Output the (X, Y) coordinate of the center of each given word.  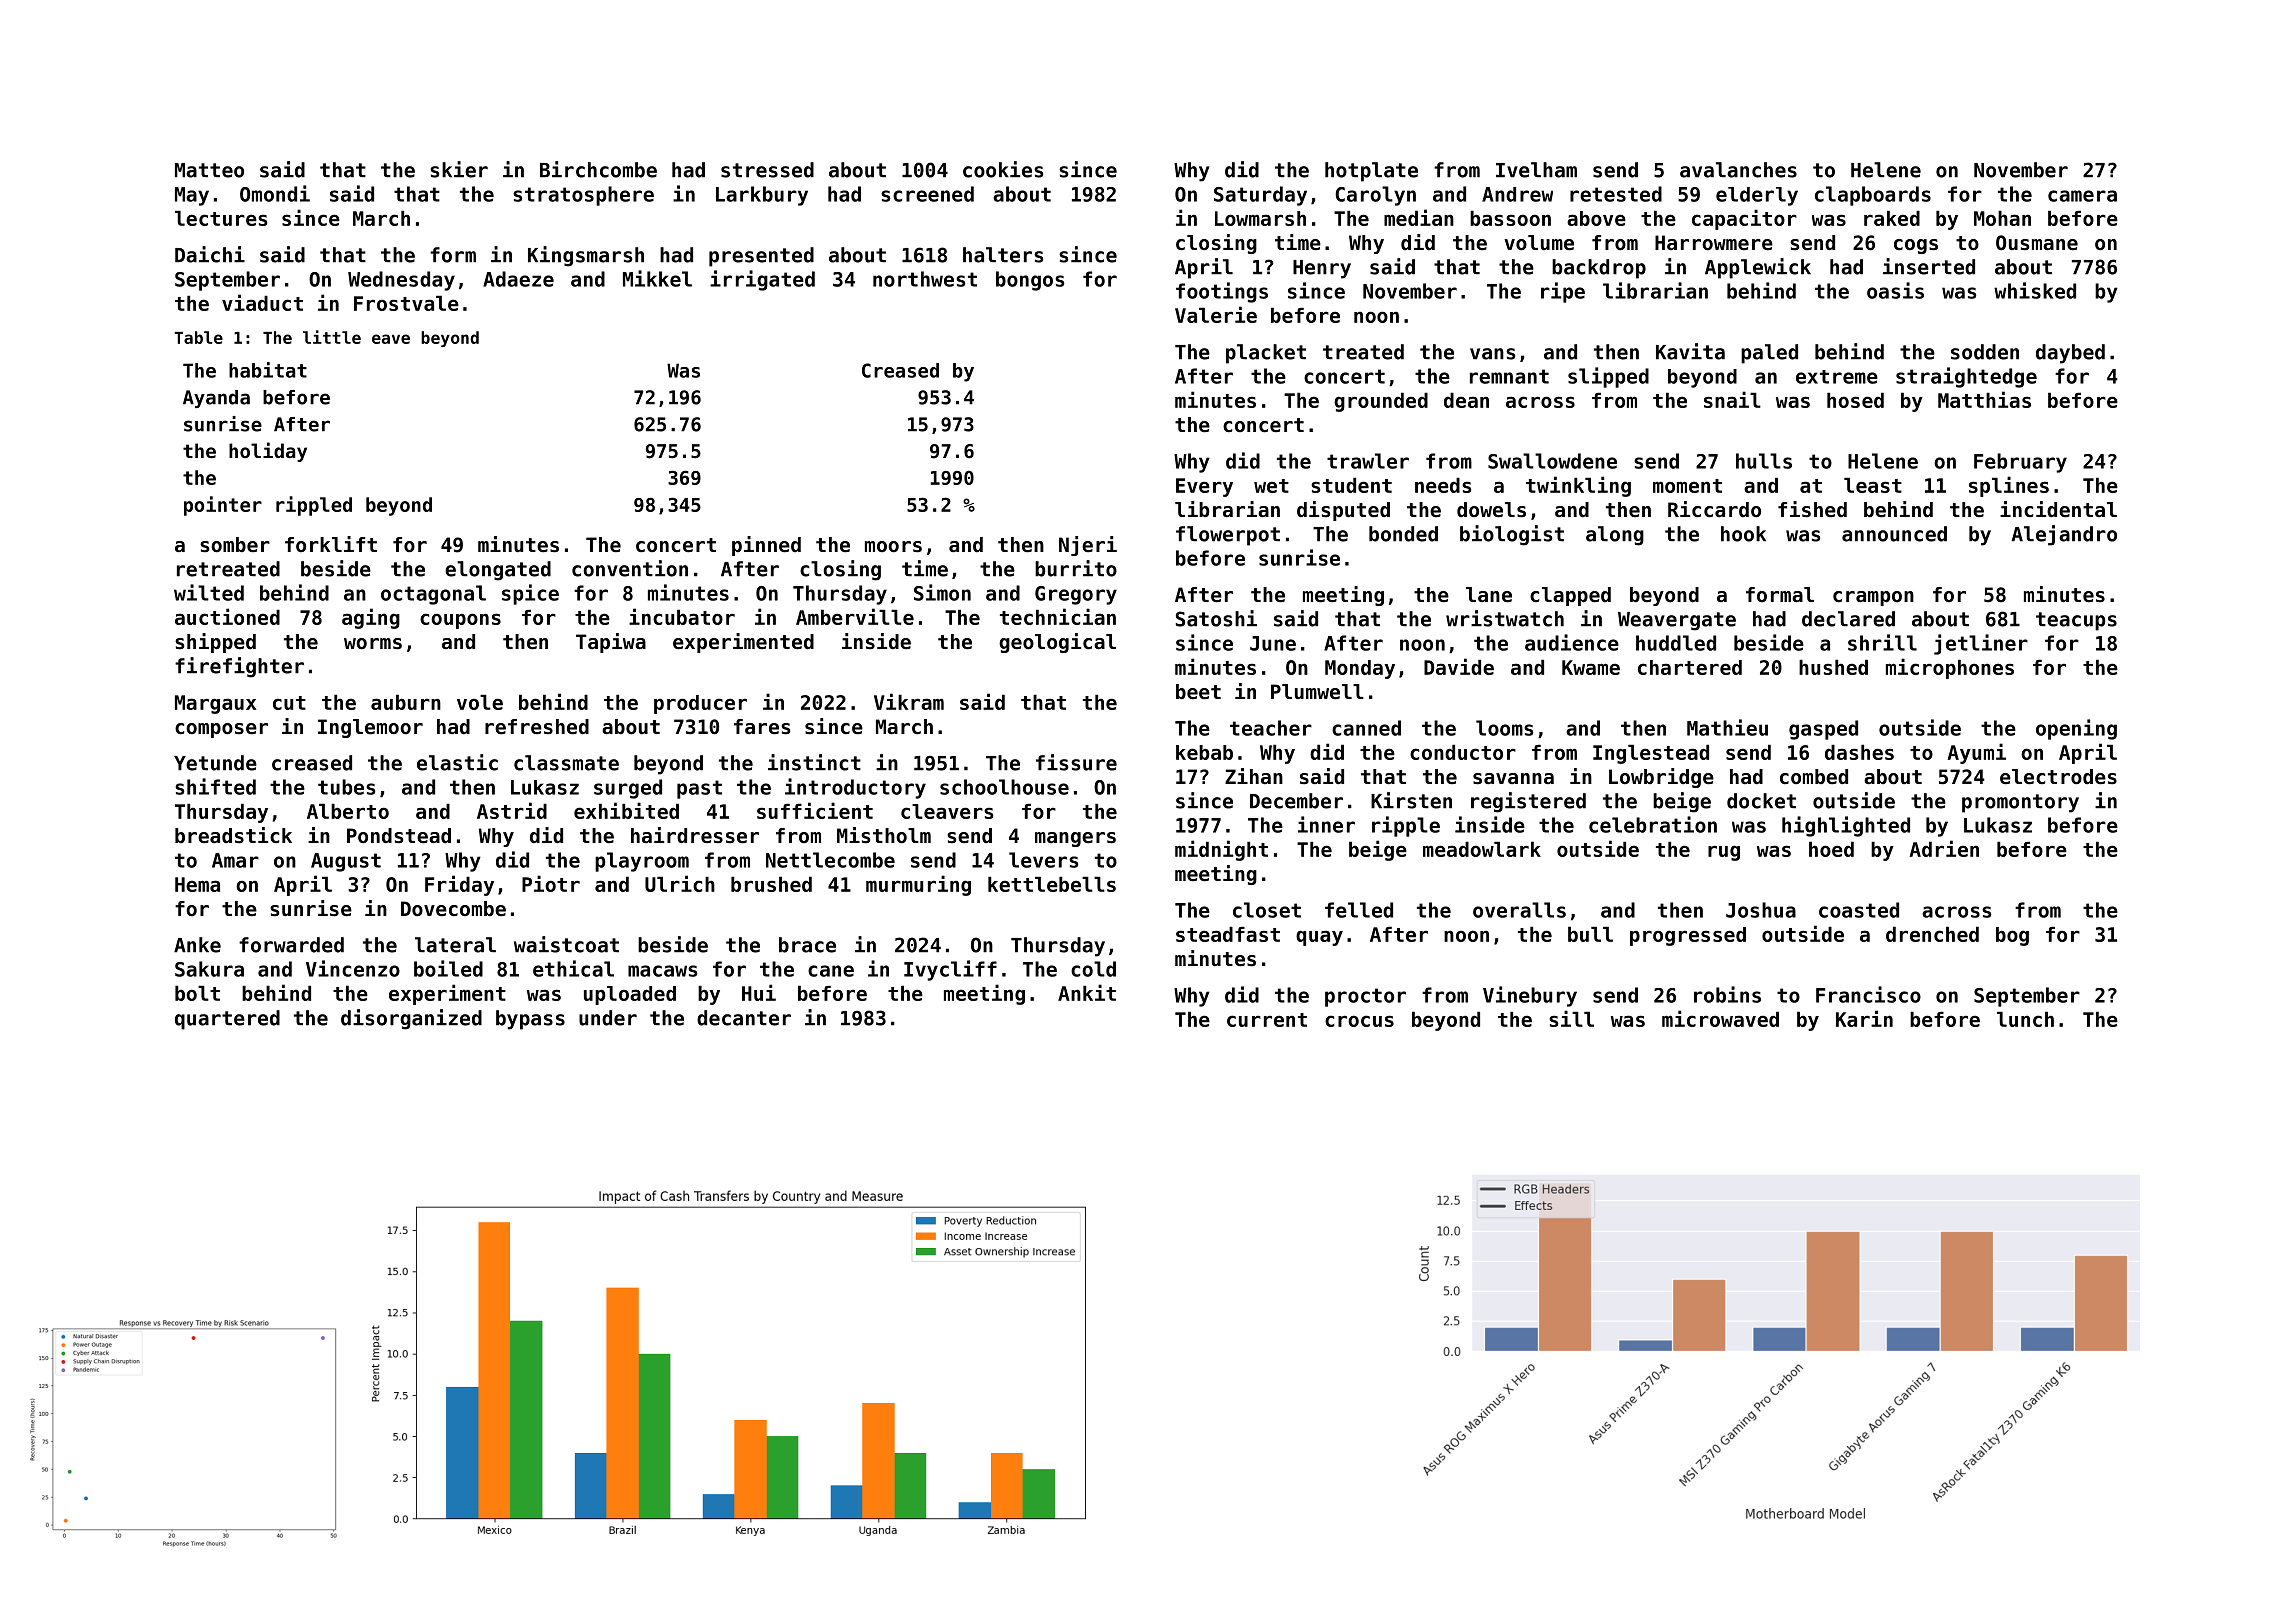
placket (1266, 354)
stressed (767, 170)
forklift (331, 544)
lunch (2025, 1019)
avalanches (1738, 170)
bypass (530, 1020)
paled (1769, 354)
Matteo (209, 170)
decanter (744, 1018)
